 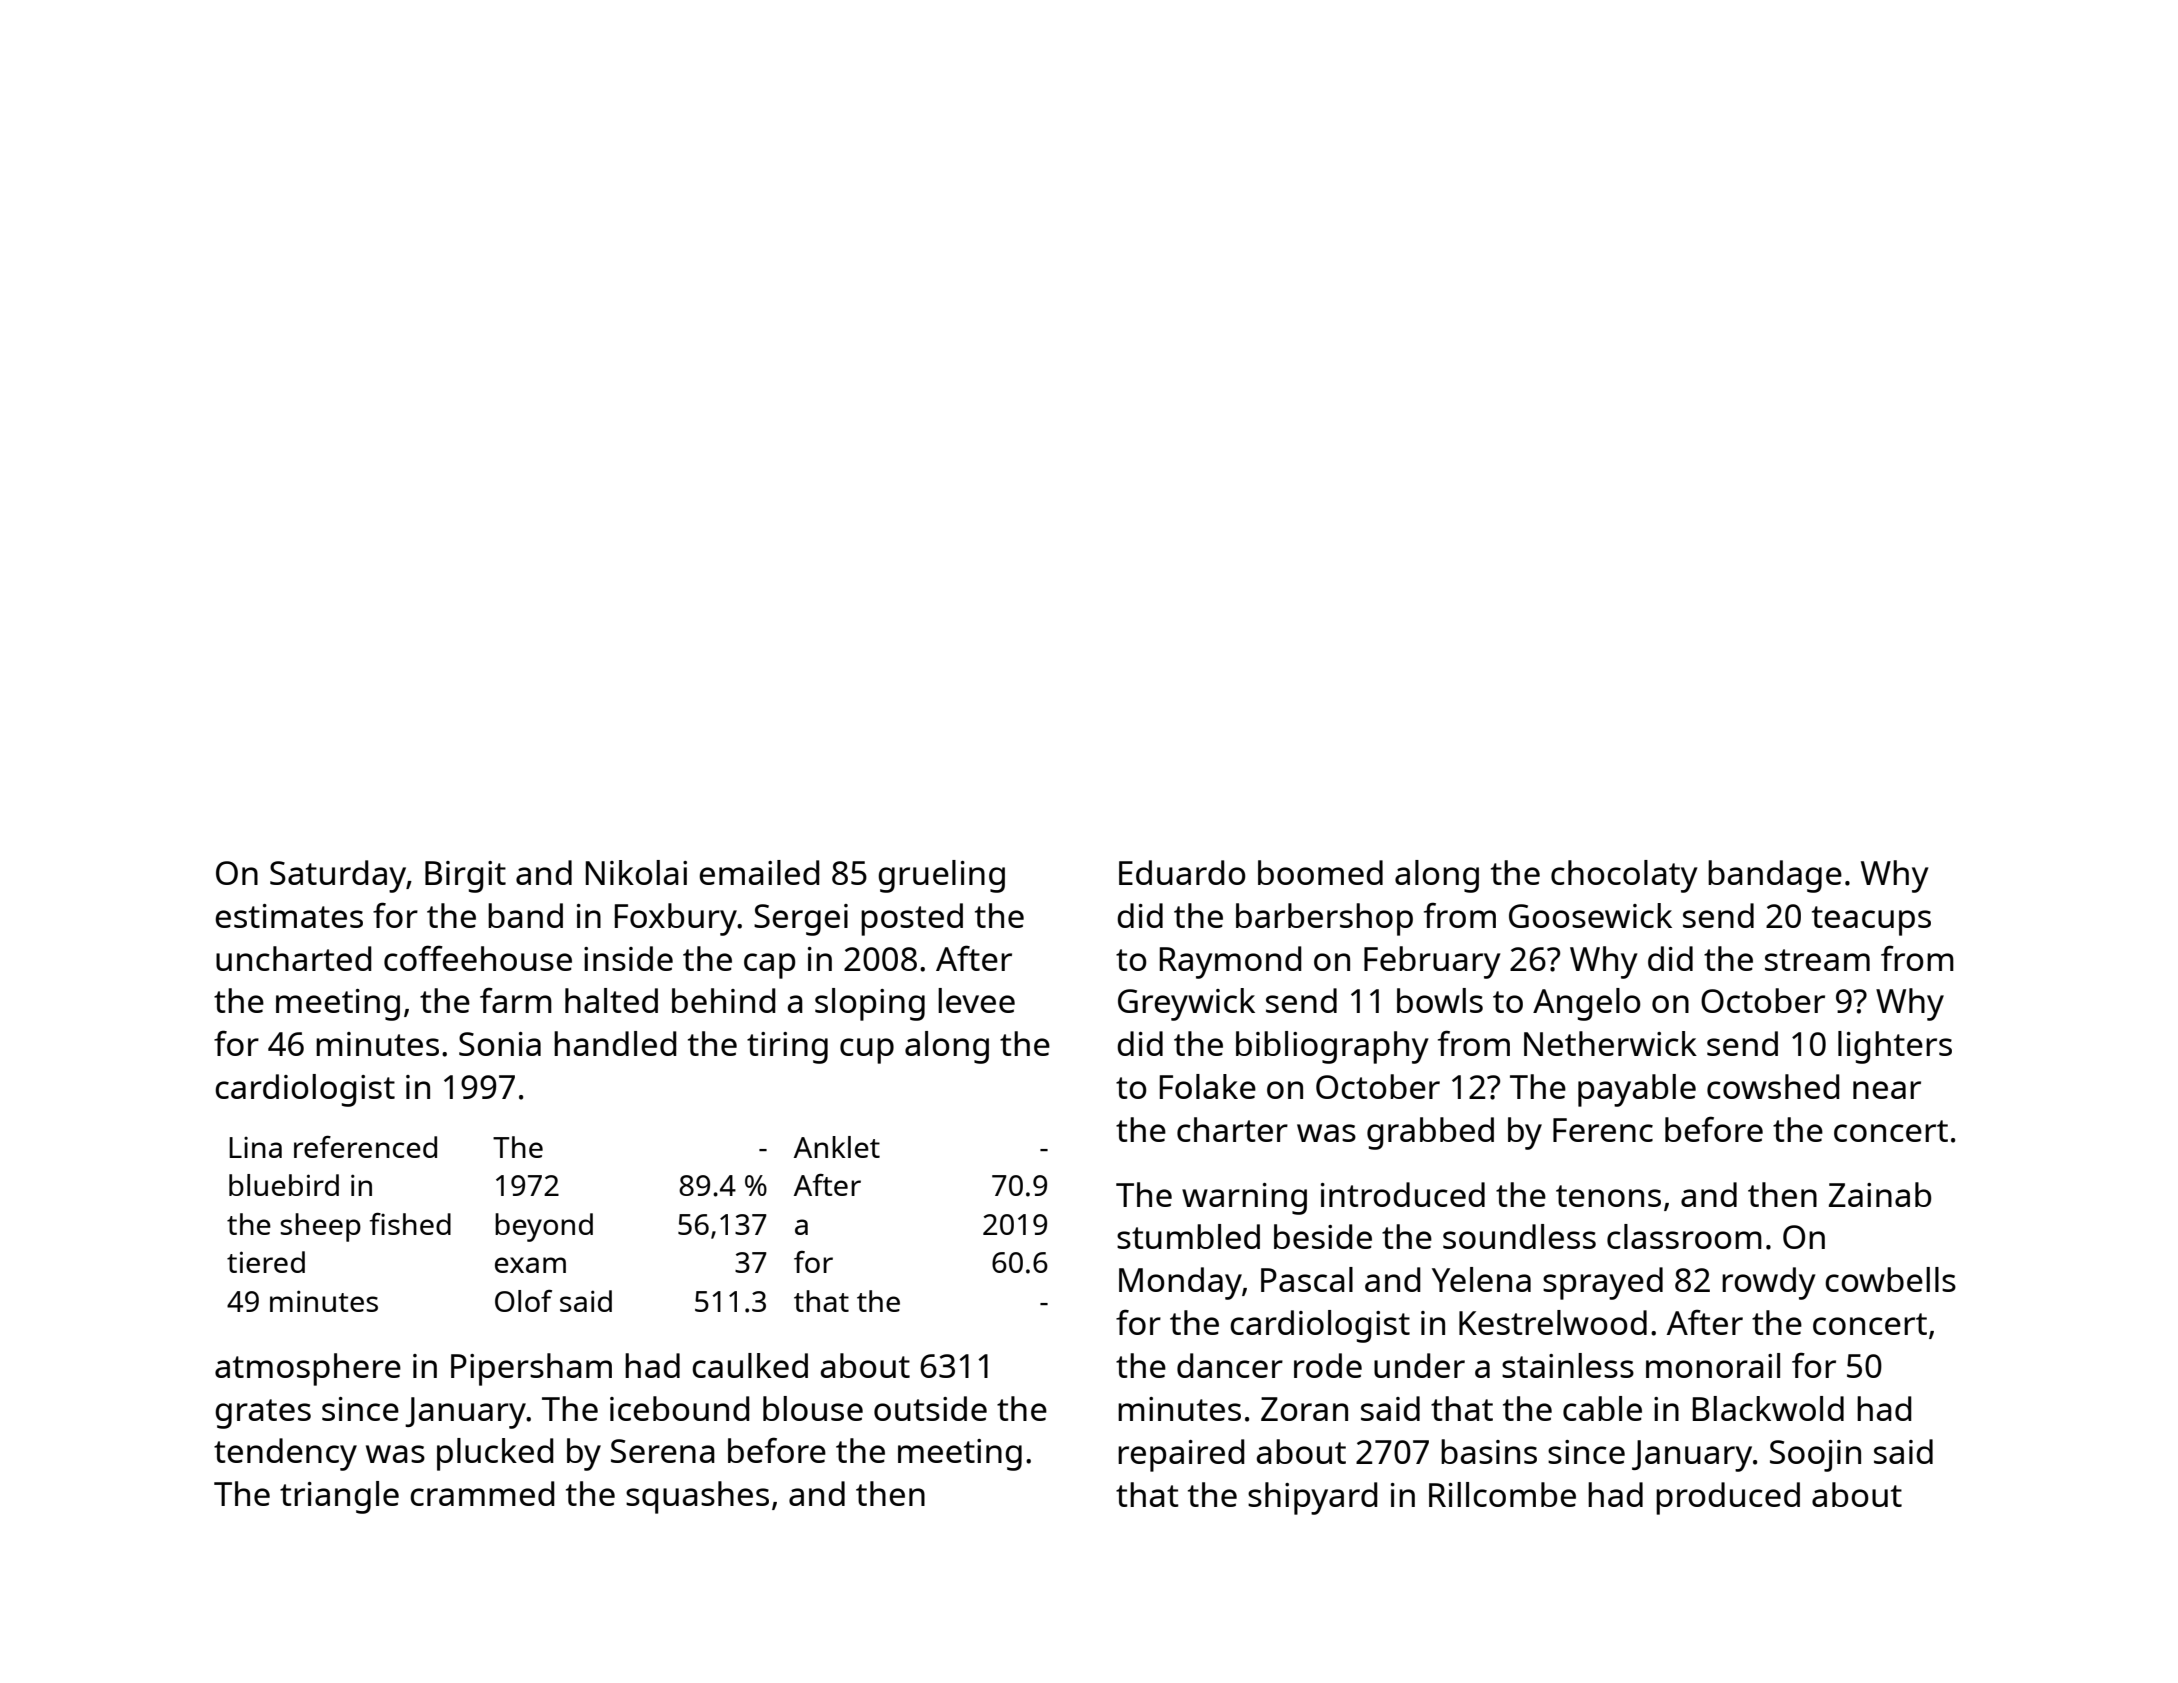 What do you see at coordinates (697, 1497) in the page?
I see `squashes` at bounding box center [697, 1497].
